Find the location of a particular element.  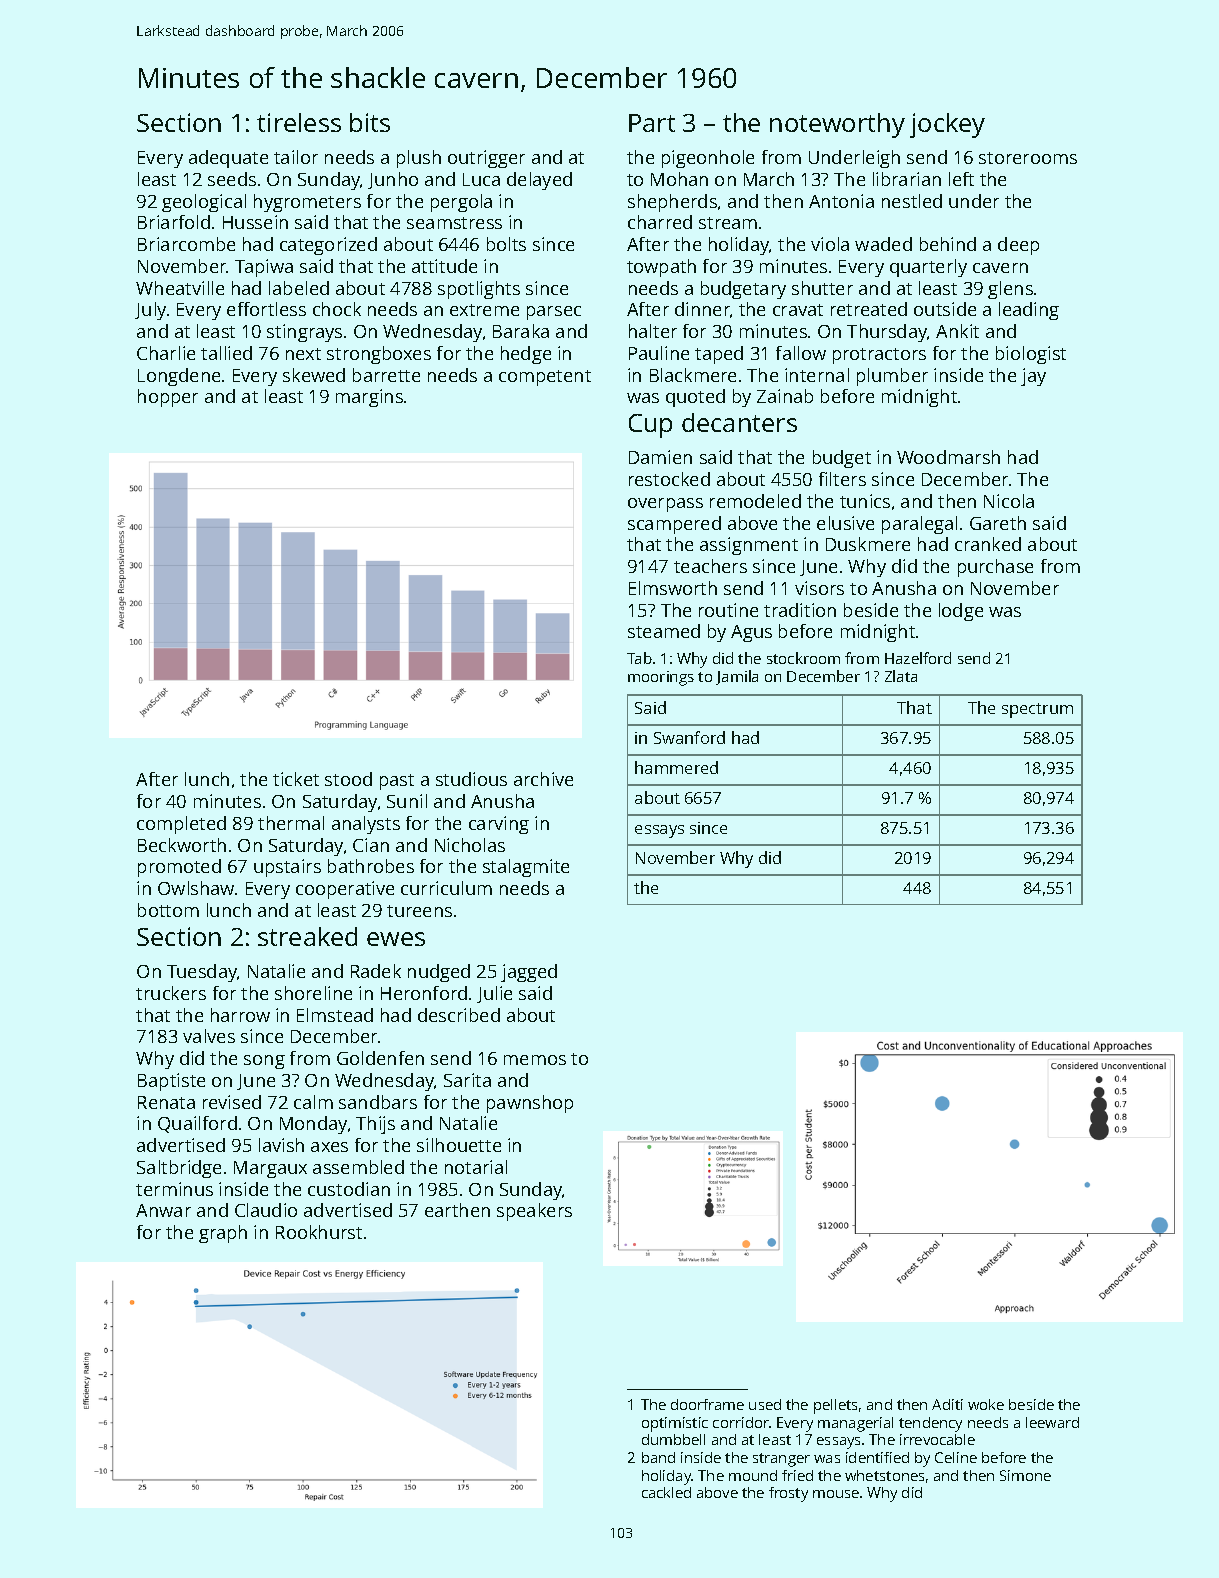

band is located at coordinates (658, 1457).
